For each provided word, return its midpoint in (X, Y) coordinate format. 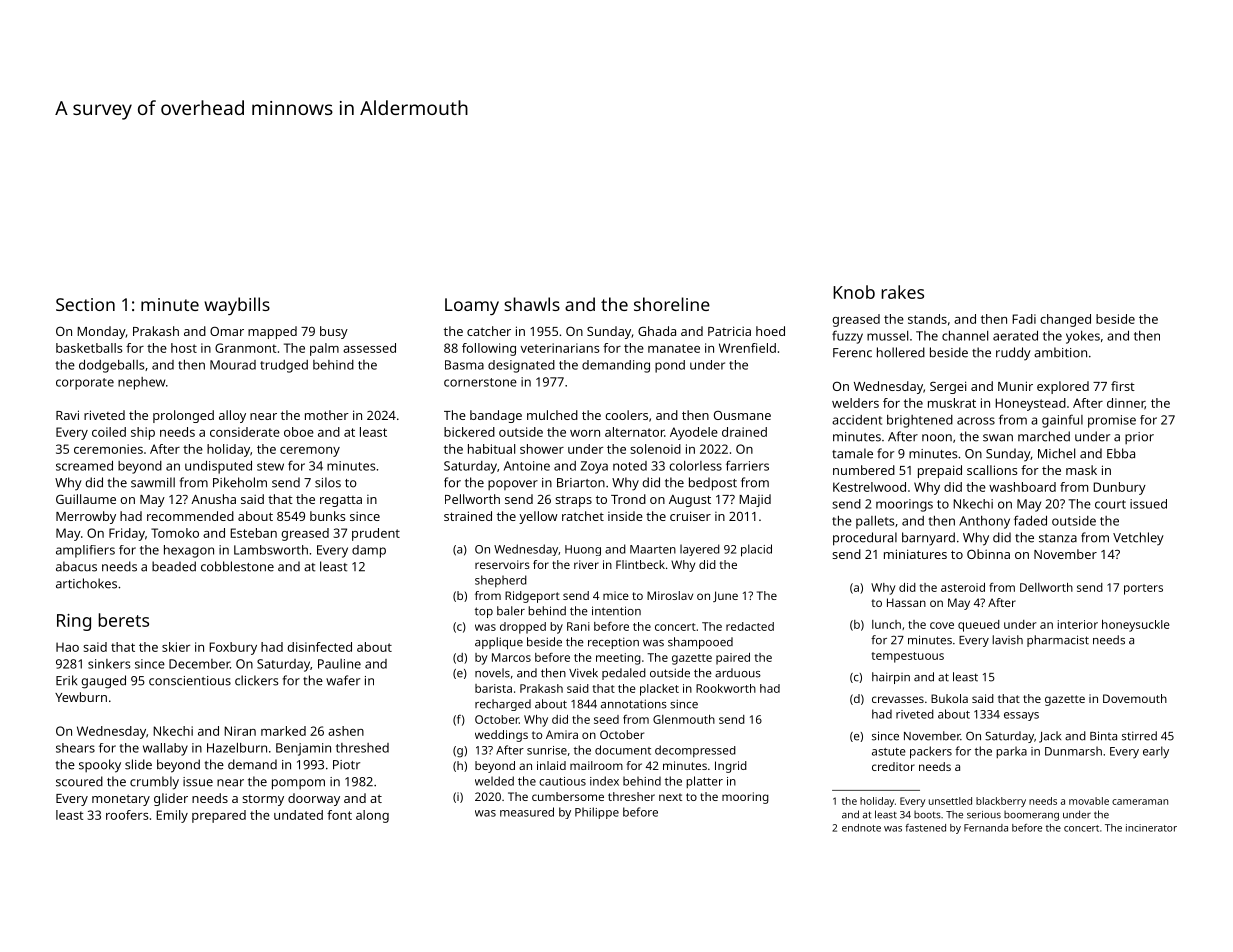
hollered (901, 352)
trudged (284, 366)
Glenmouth (684, 719)
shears (75, 748)
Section (85, 304)
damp (369, 551)
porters (1143, 589)
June (725, 596)
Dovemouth (1135, 698)
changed (1065, 320)
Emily (172, 816)
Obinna (988, 554)
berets (123, 620)
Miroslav (670, 595)
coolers (626, 415)
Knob (854, 292)
